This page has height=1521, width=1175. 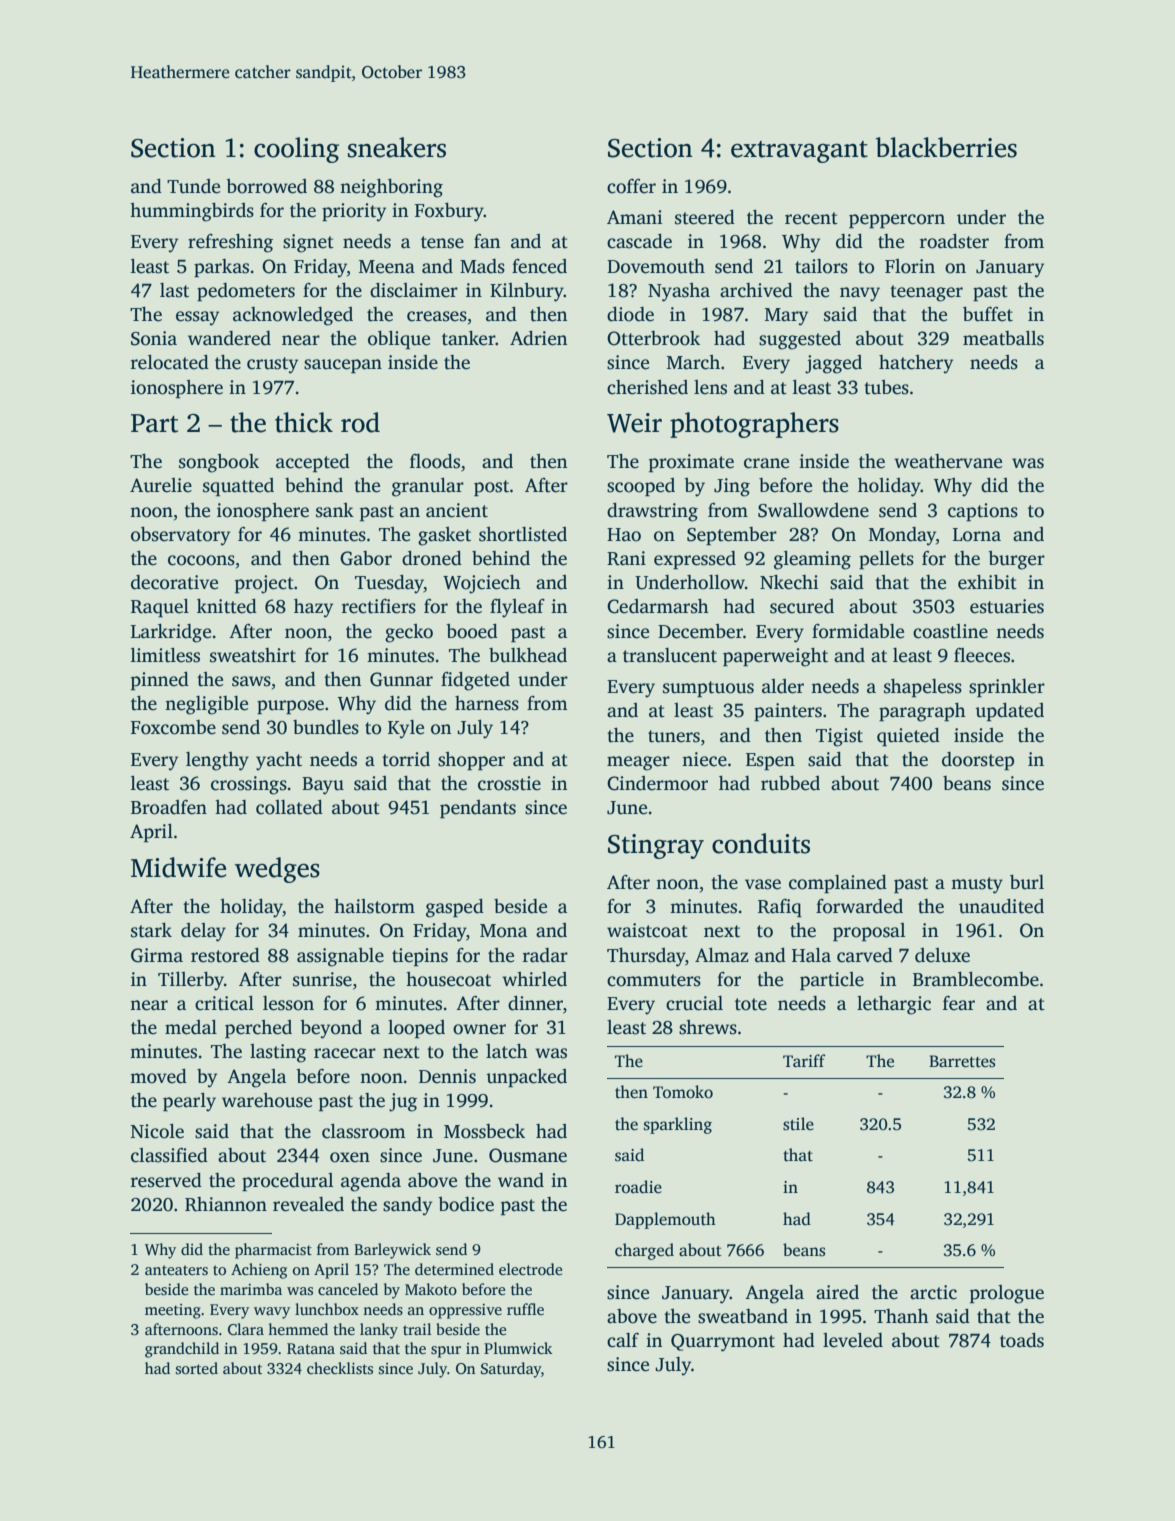 What do you see at coordinates (525, 1309) in the page?
I see `ruffle` at bounding box center [525, 1309].
